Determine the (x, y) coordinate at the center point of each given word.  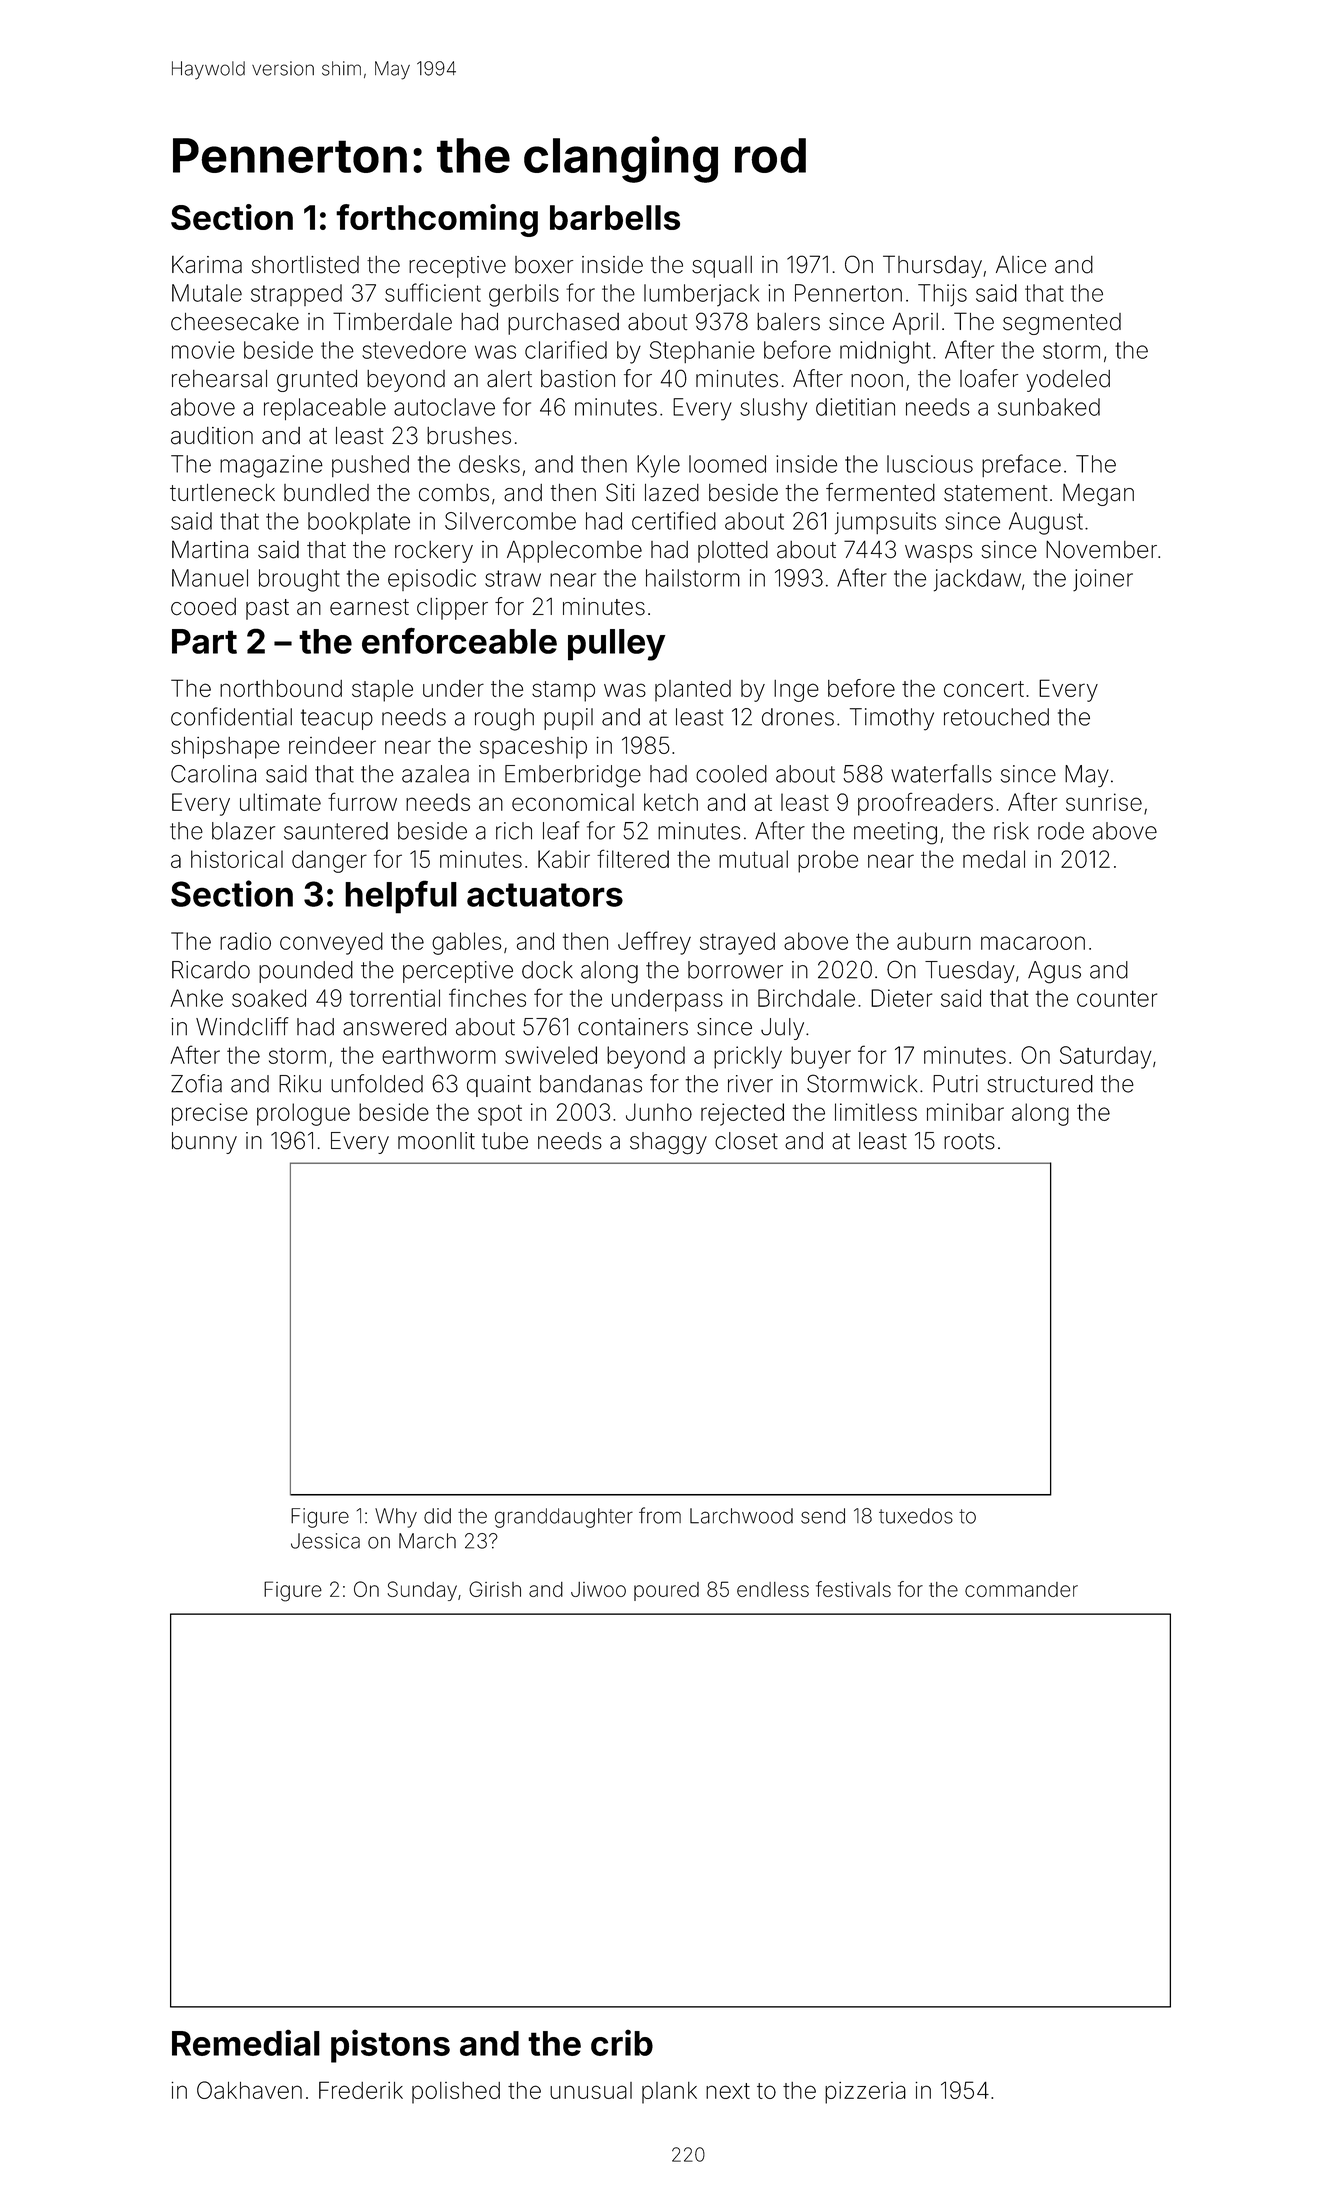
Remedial (246, 2042)
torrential (395, 998)
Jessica (325, 1541)
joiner (1103, 580)
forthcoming (437, 220)
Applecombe (574, 552)
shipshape (225, 748)
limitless (876, 1112)
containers (633, 1027)
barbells (615, 217)
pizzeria (865, 2093)
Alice (1021, 264)
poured (666, 1591)
